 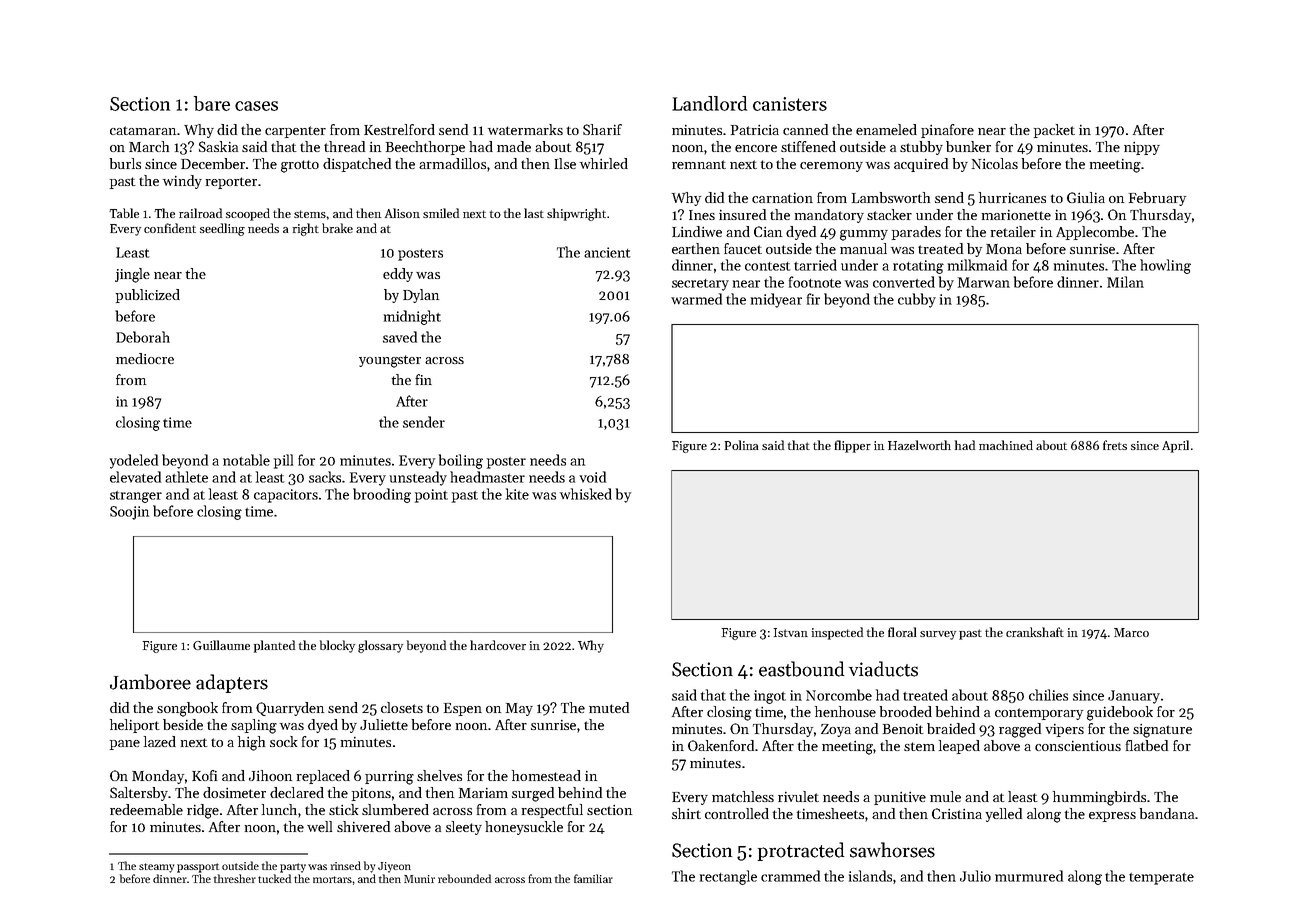 What do you see at coordinates (1054, 131) in the screenshot?
I see `packet` at bounding box center [1054, 131].
